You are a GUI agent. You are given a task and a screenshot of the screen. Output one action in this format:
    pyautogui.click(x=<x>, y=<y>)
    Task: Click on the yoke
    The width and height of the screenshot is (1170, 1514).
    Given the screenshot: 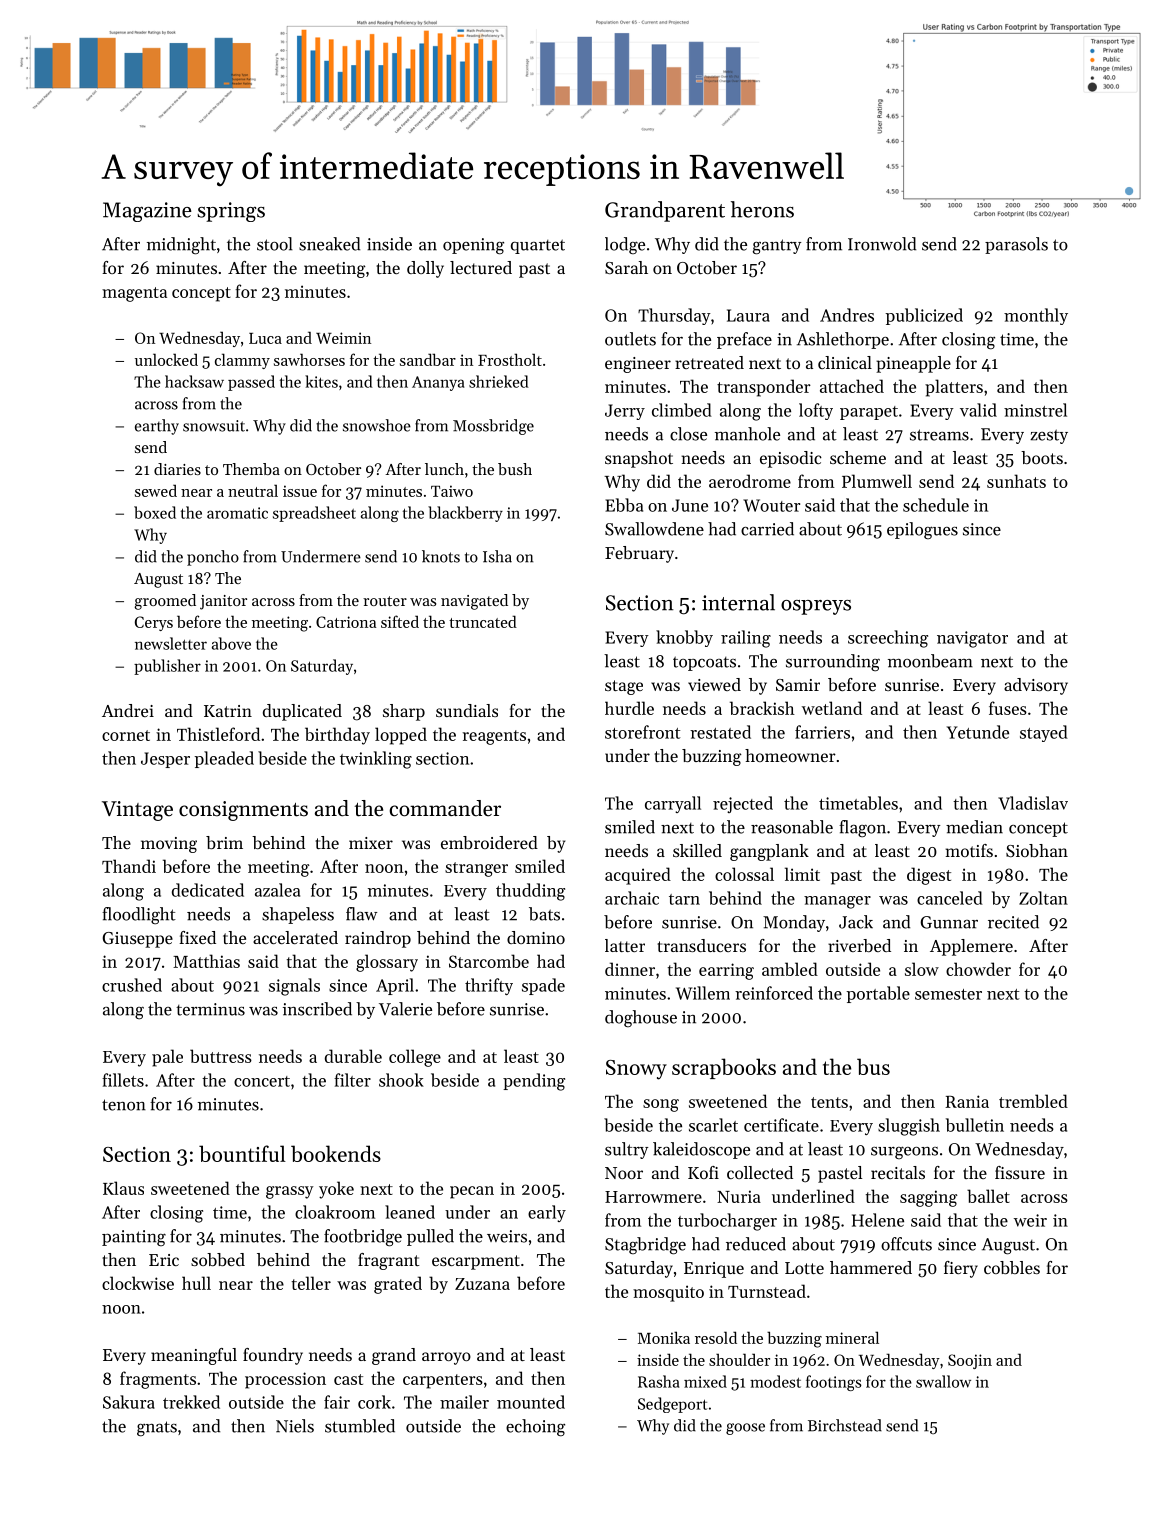 What is the action you would take?
    pyautogui.click(x=336, y=1190)
